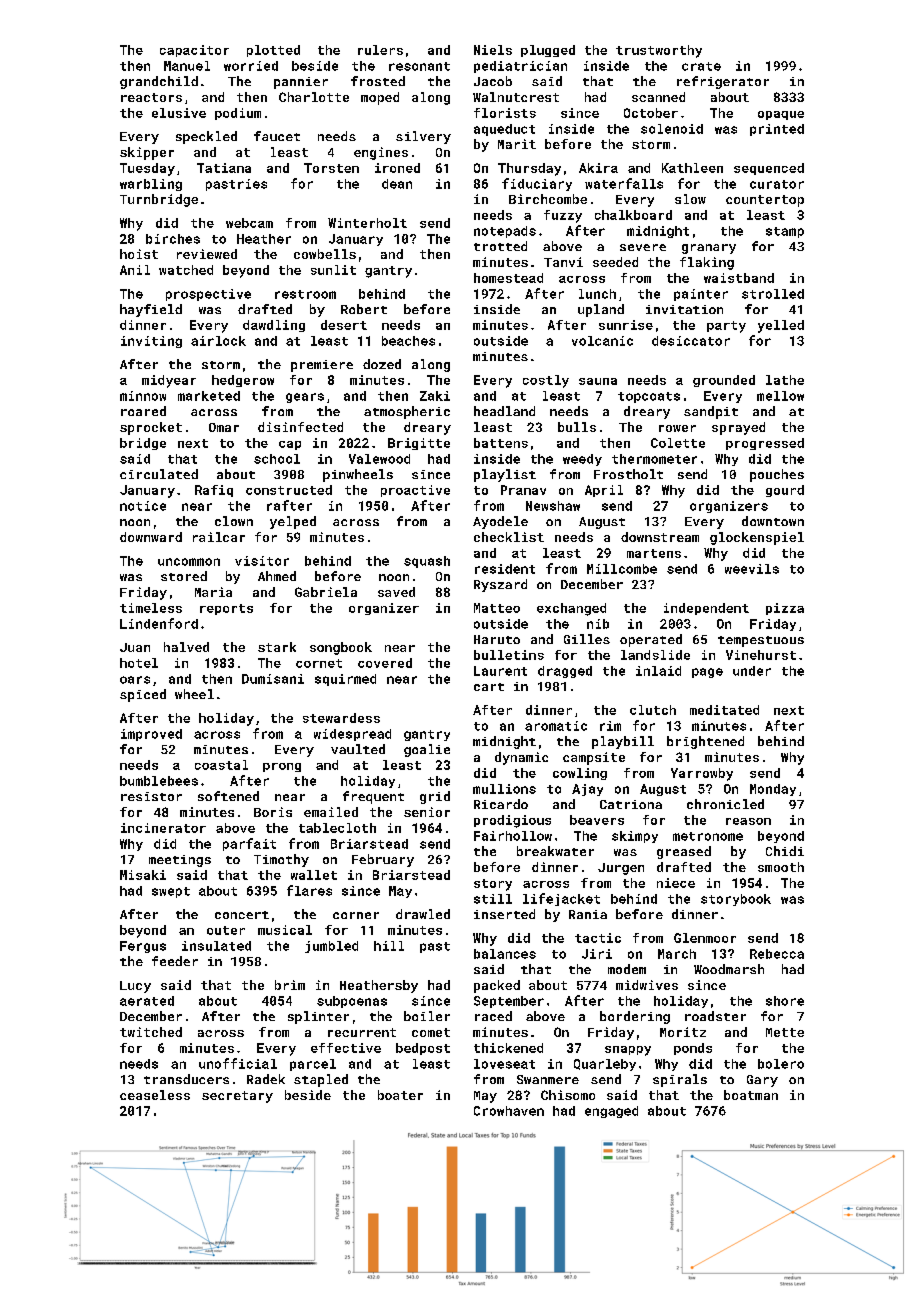 This page has height=1308, width=924. I want to click on inlaid, so click(658, 671).
